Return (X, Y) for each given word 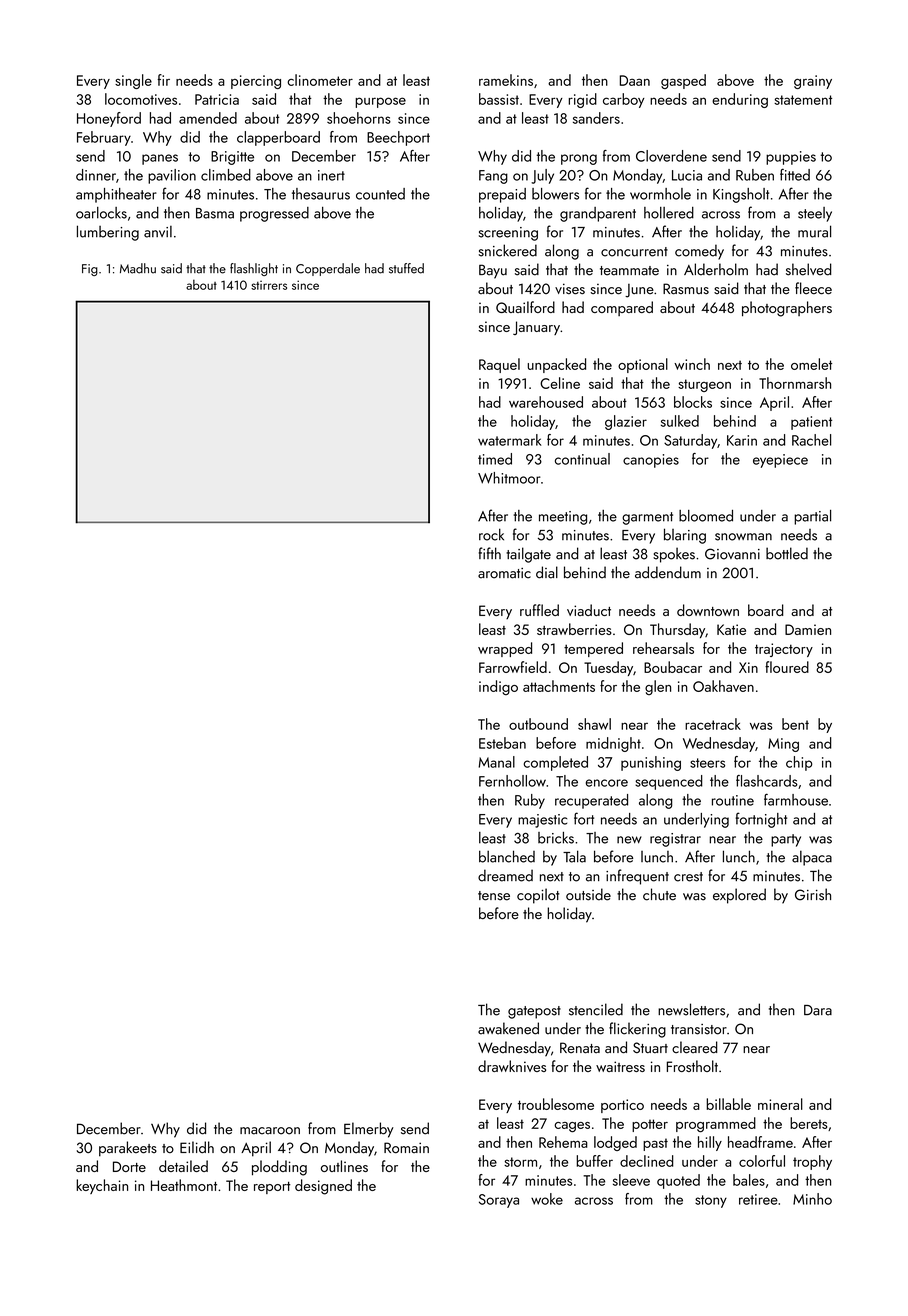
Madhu (138, 268)
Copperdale (328, 269)
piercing (256, 82)
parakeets (128, 1149)
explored (739, 896)
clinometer (320, 80)
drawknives (512, 1066)
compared (622, 308)
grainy (813, 82)
